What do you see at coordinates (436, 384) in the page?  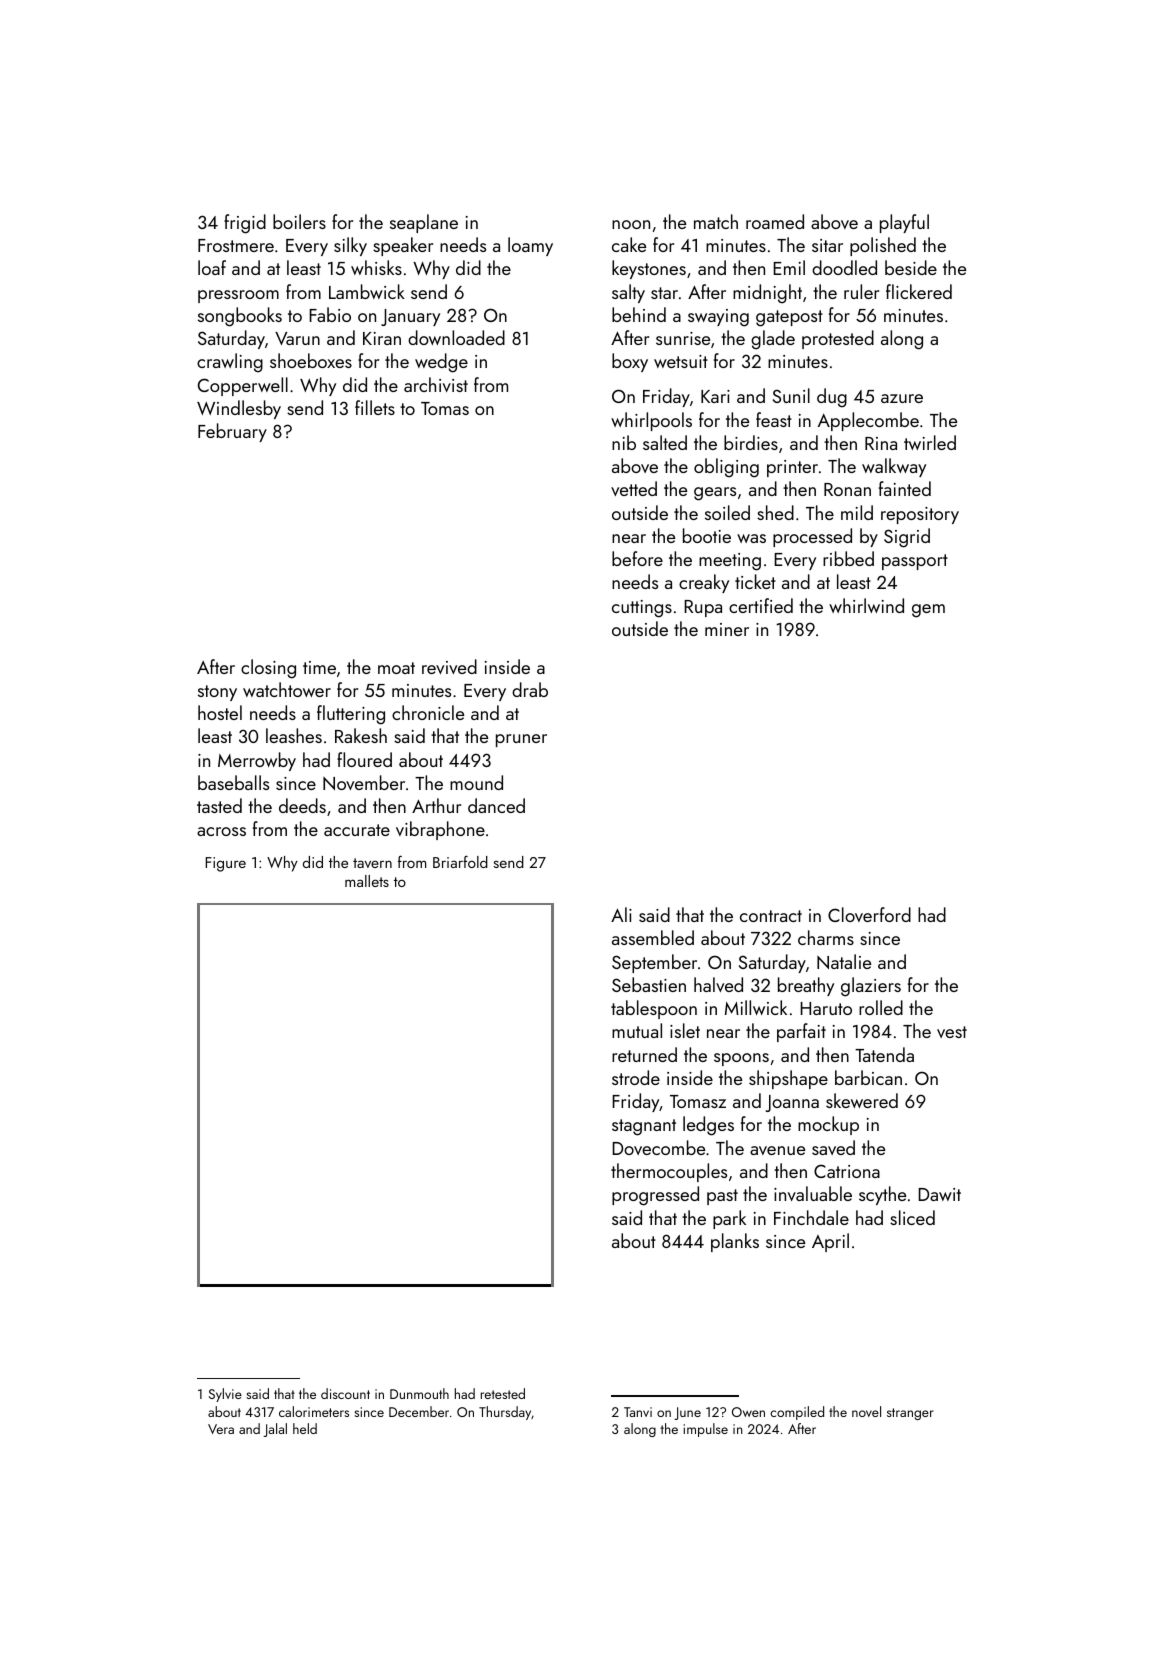 I see `archivist` at bounding box center [436, 384].
